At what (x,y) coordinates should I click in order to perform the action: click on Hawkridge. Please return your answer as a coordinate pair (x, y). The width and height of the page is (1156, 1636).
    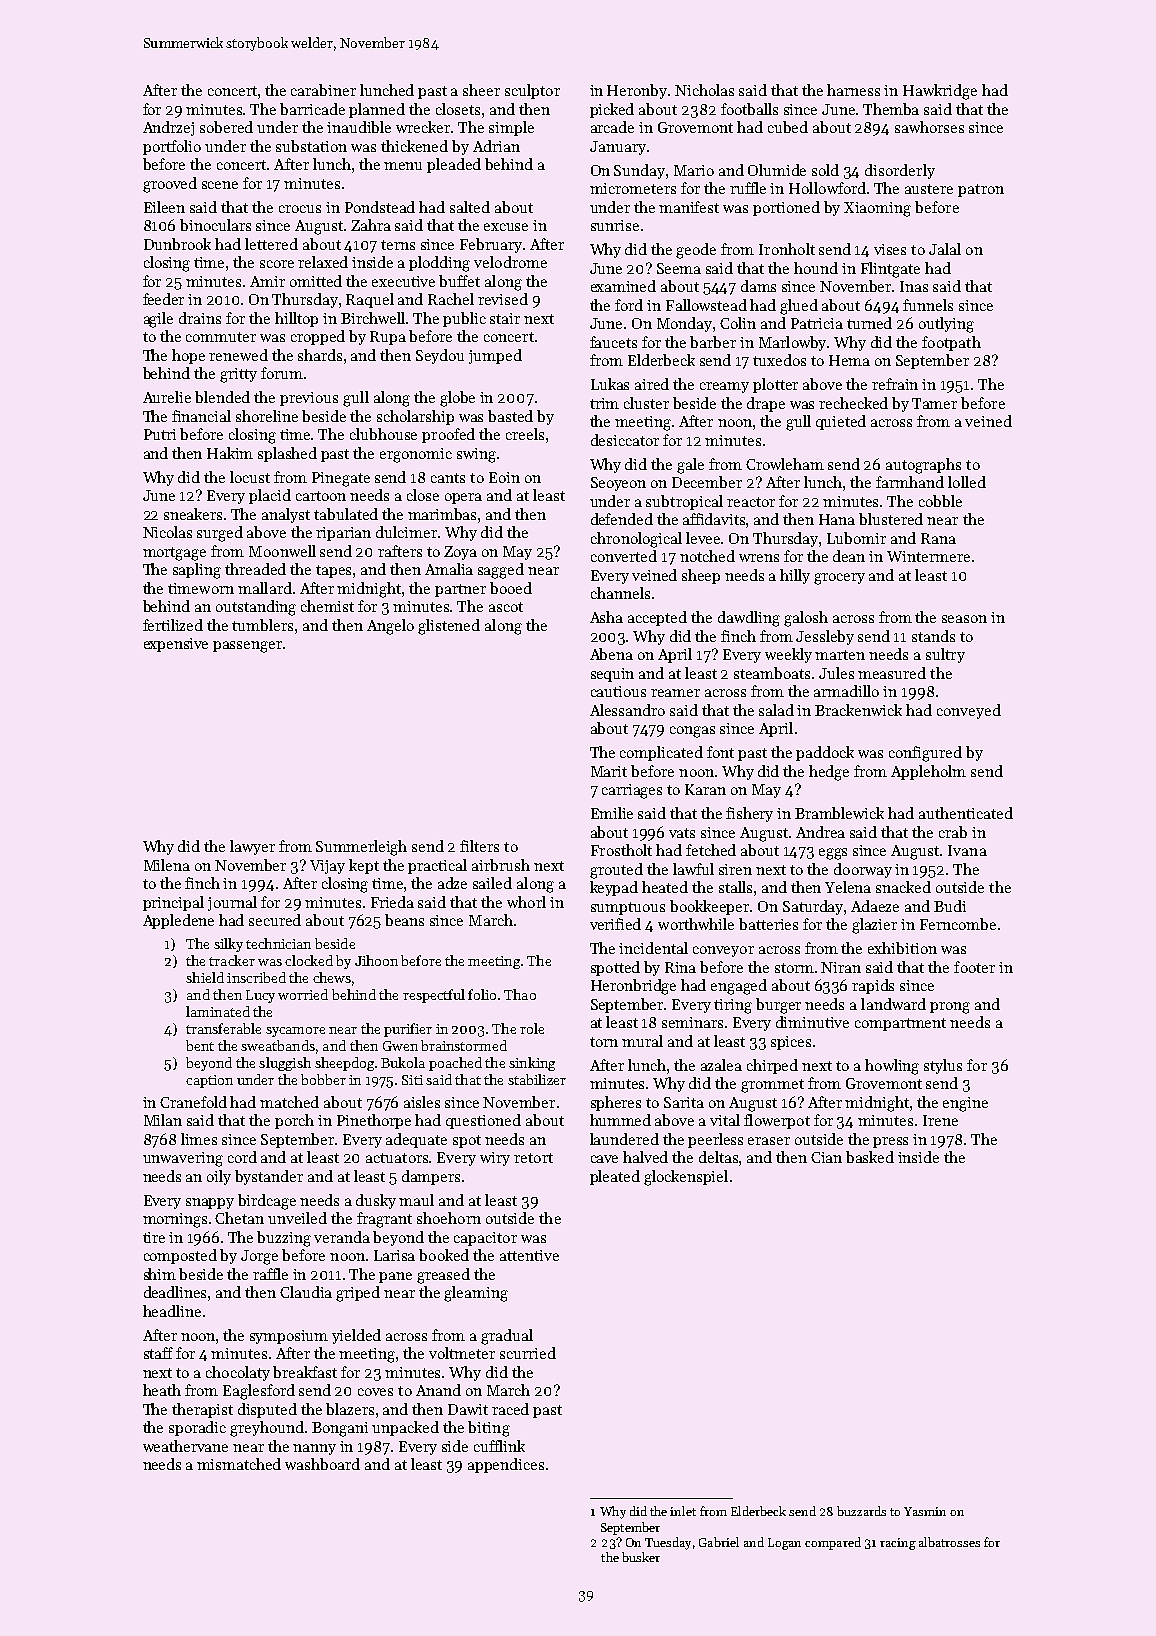
    Looking at the image, I should click on (940, 92).
